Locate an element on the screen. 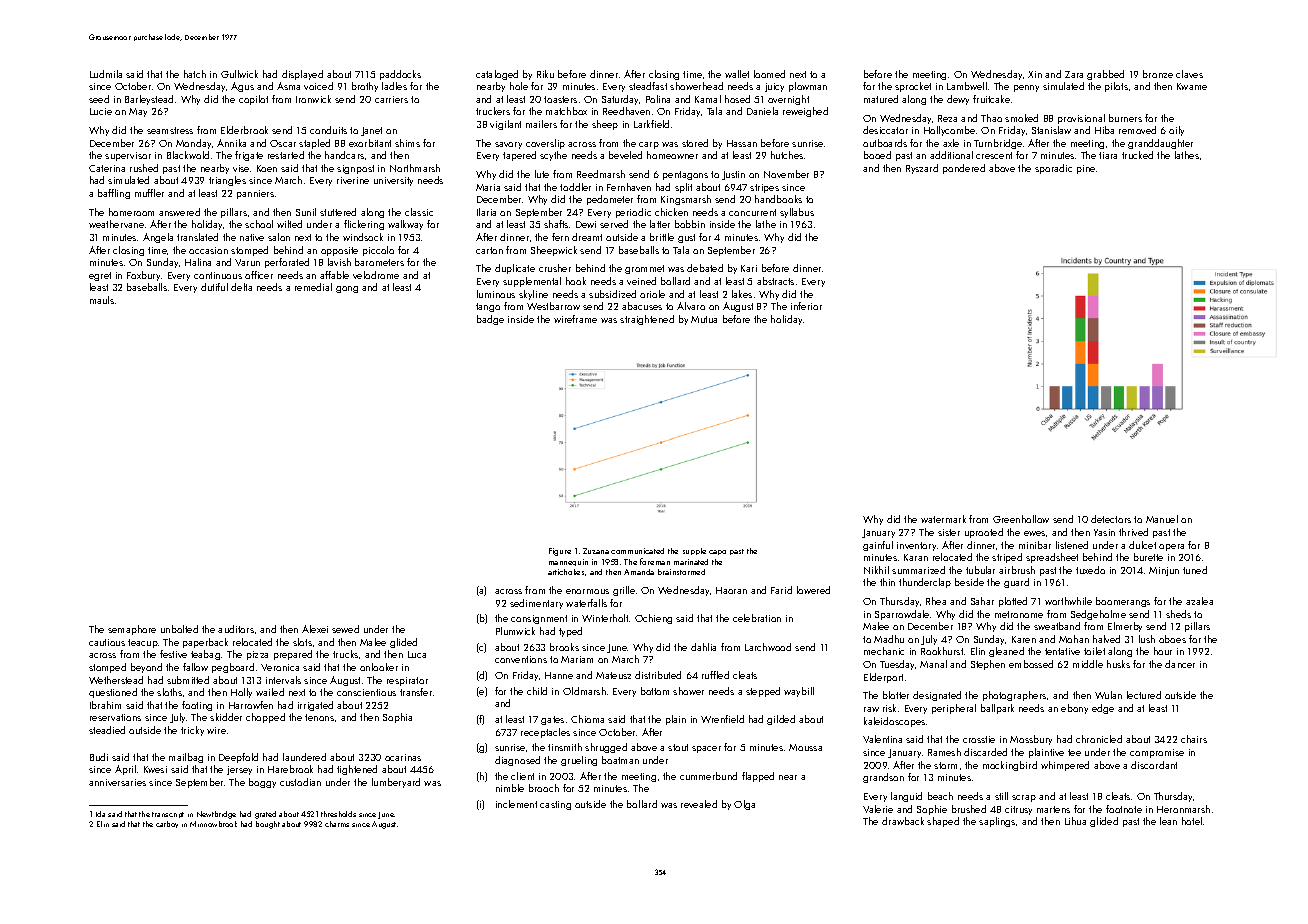 This screenshot has height=924, width=1308. Ludmila is located at coordinates (106, 74).
